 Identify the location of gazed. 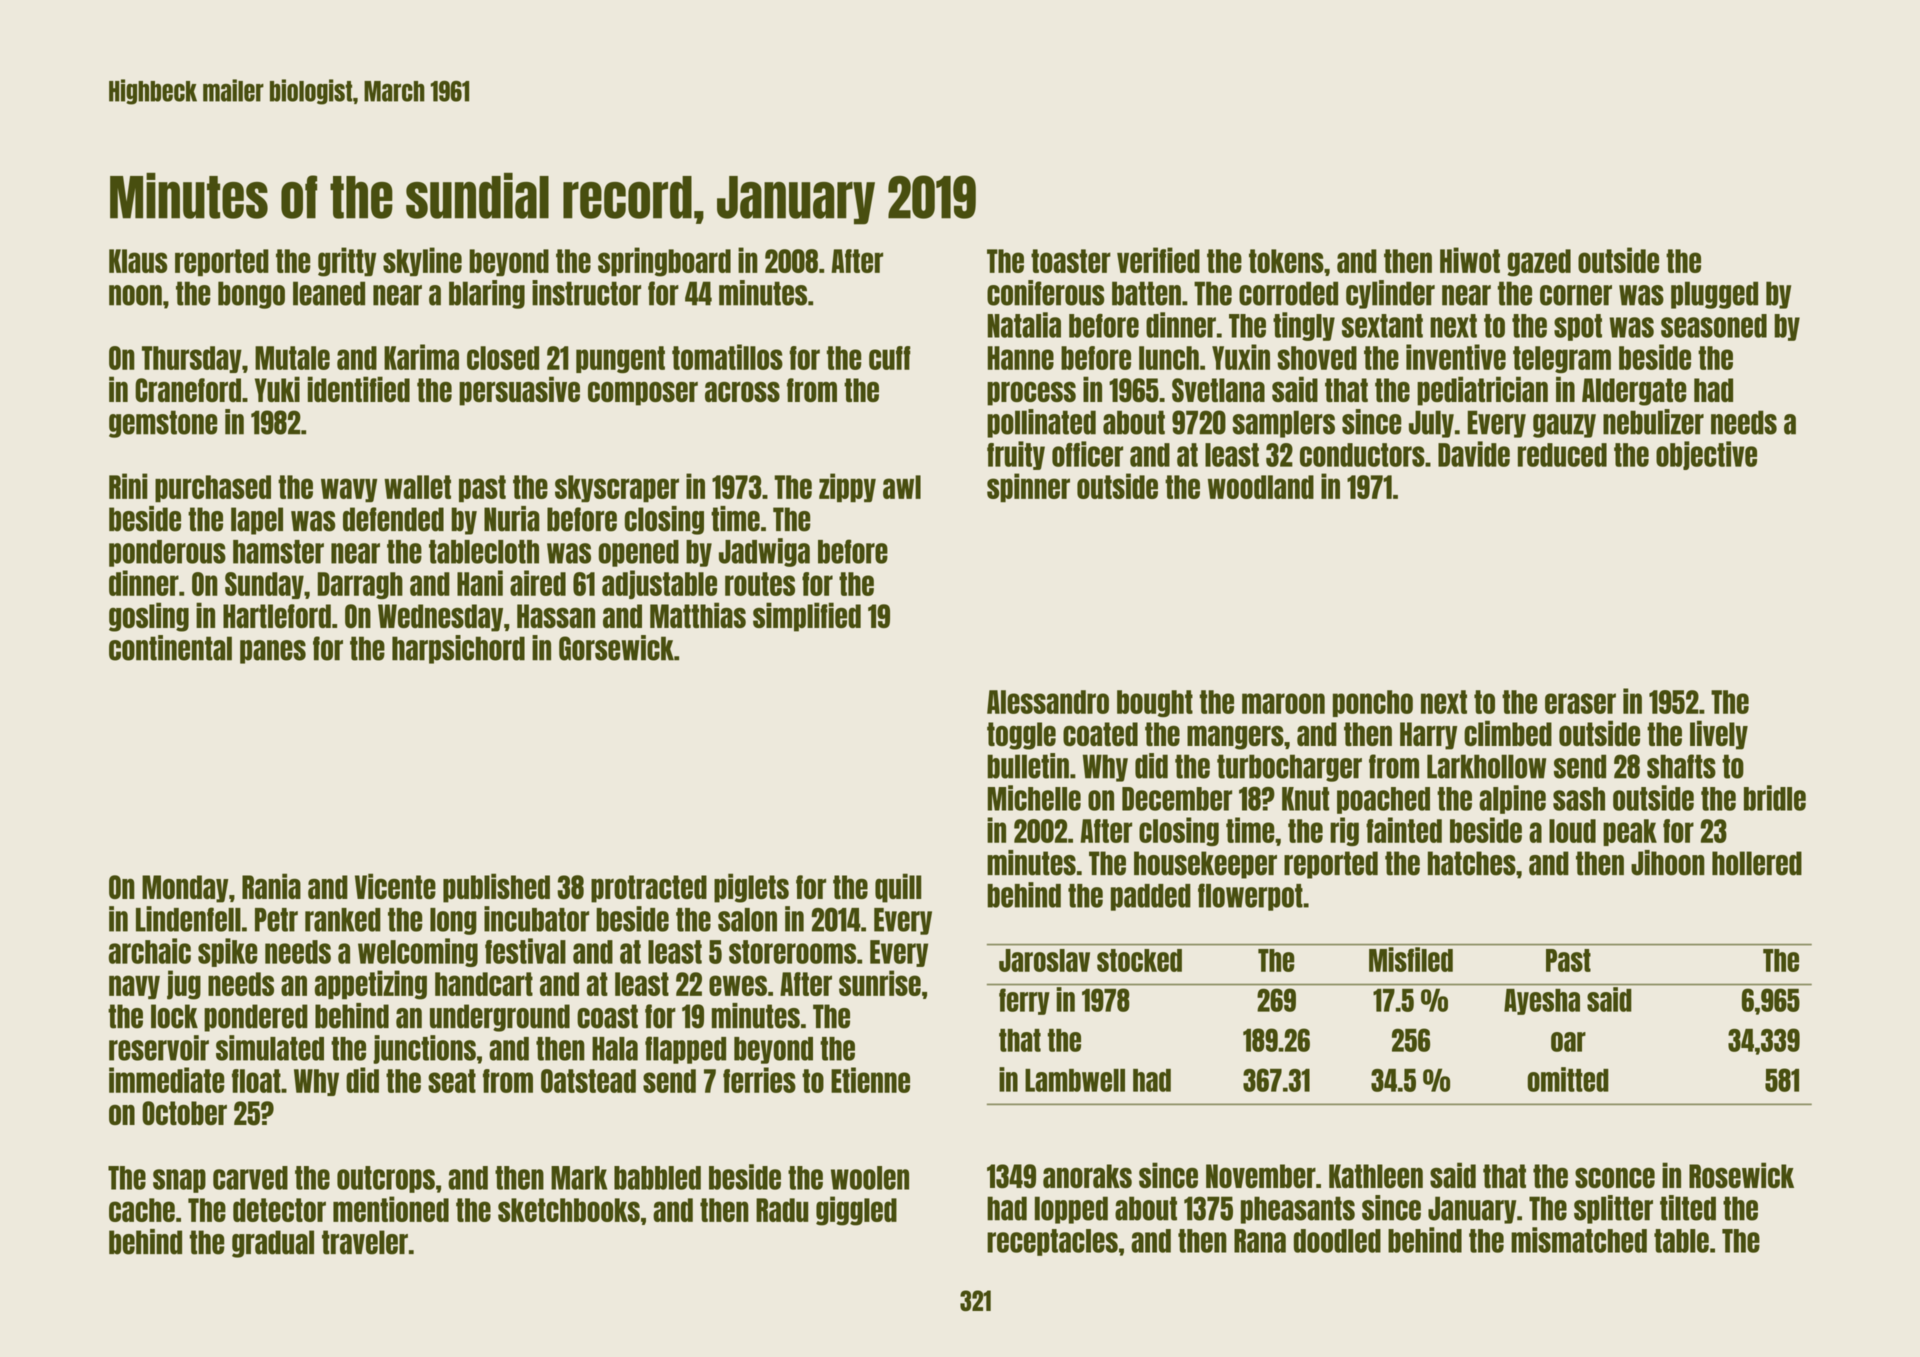
(1539, 263).
